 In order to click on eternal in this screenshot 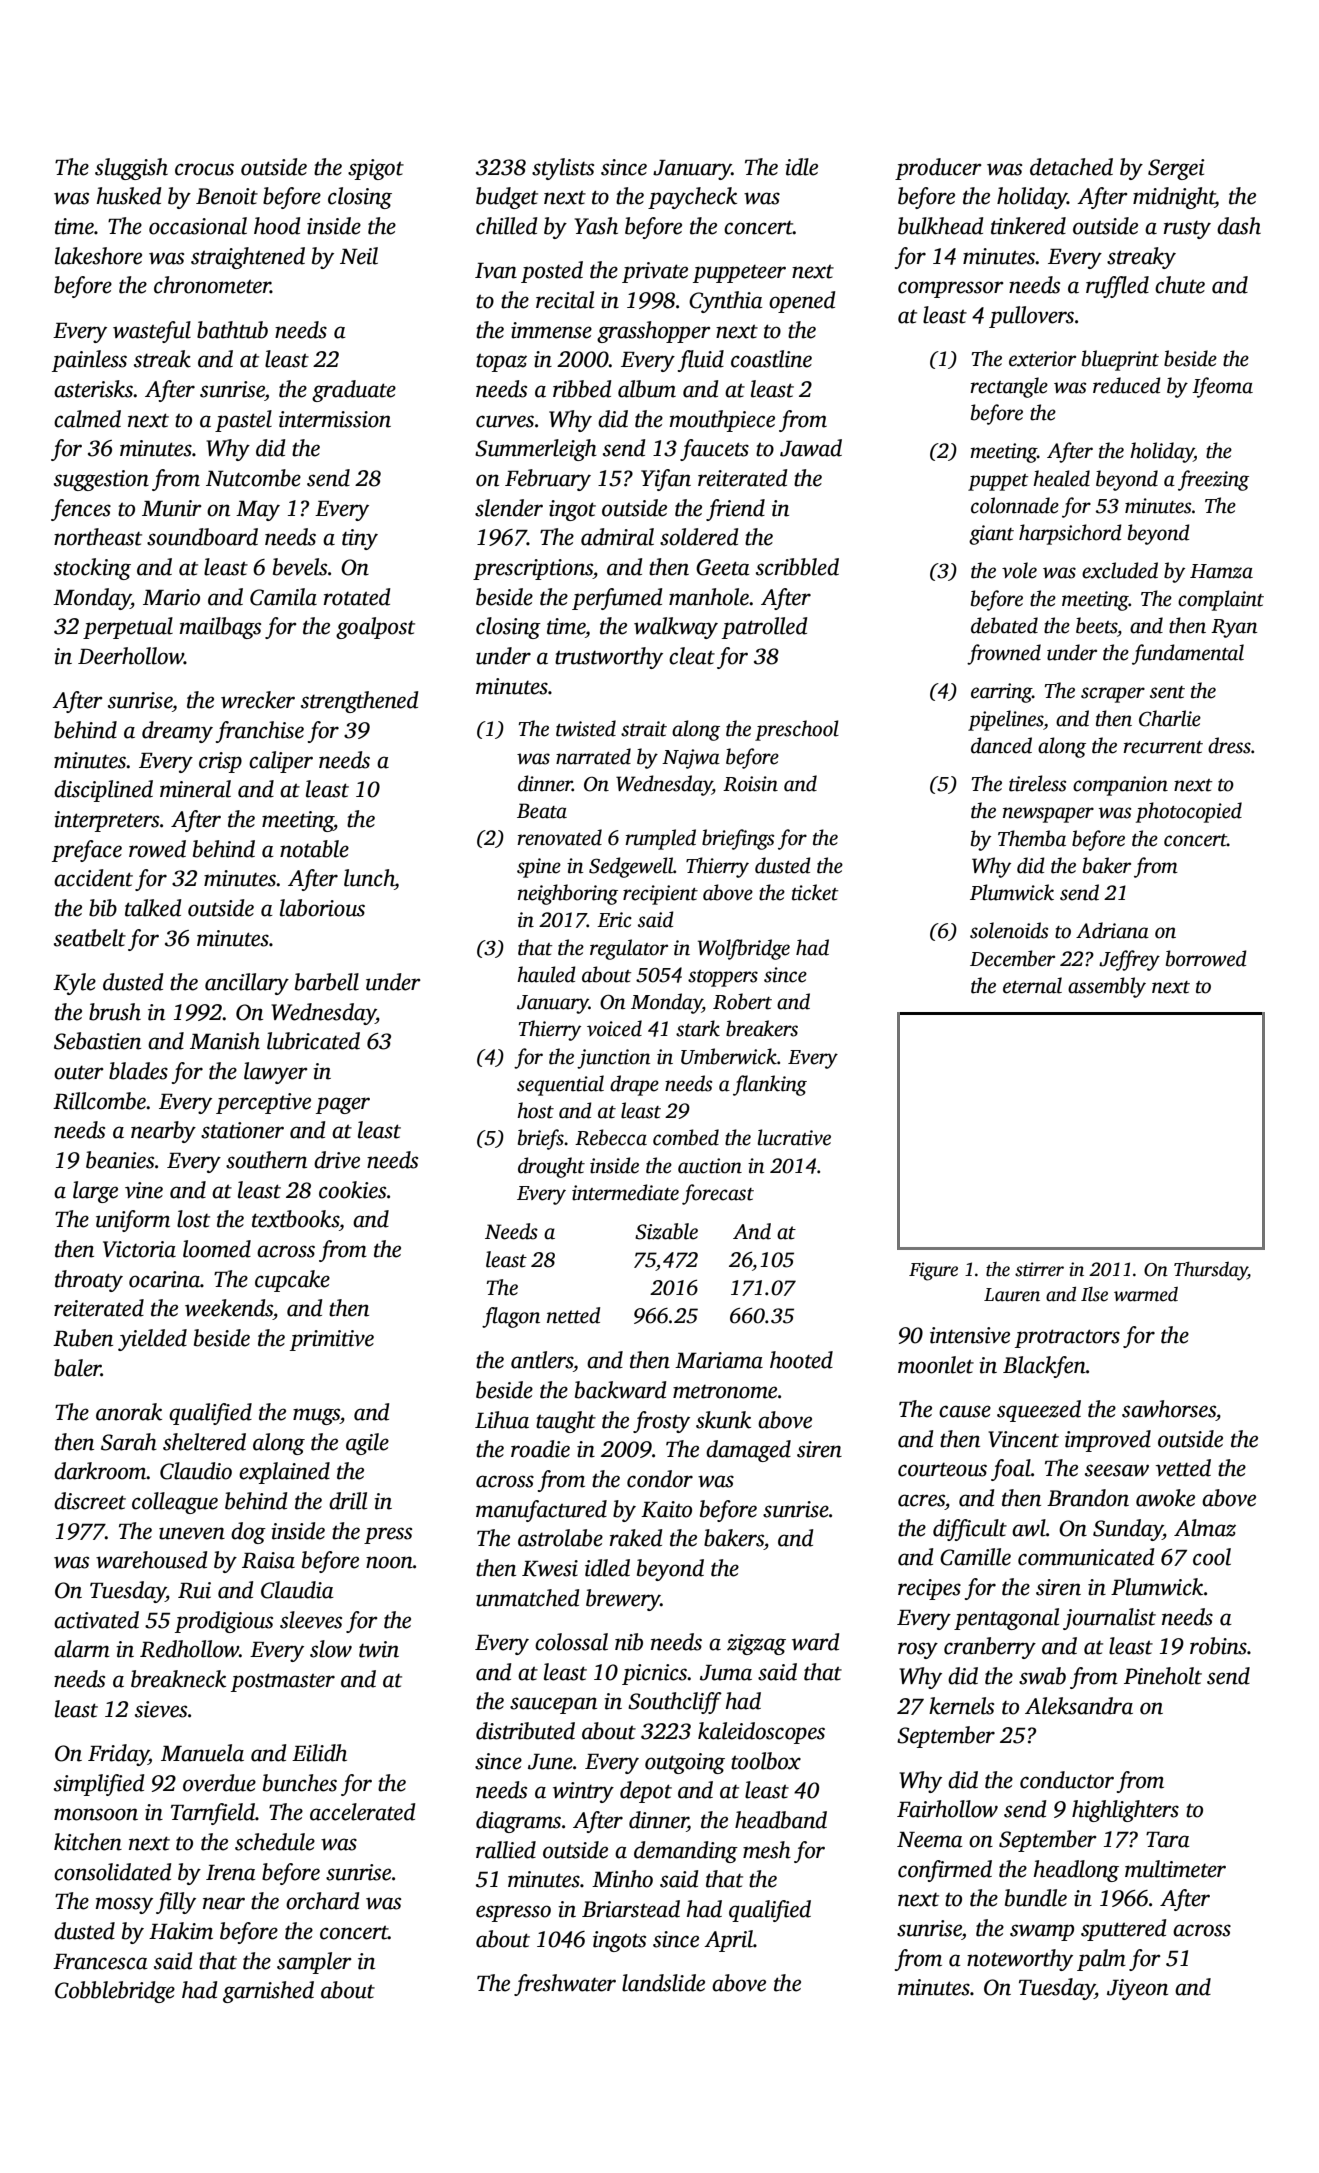, I will do `click(1032, 985)`.
